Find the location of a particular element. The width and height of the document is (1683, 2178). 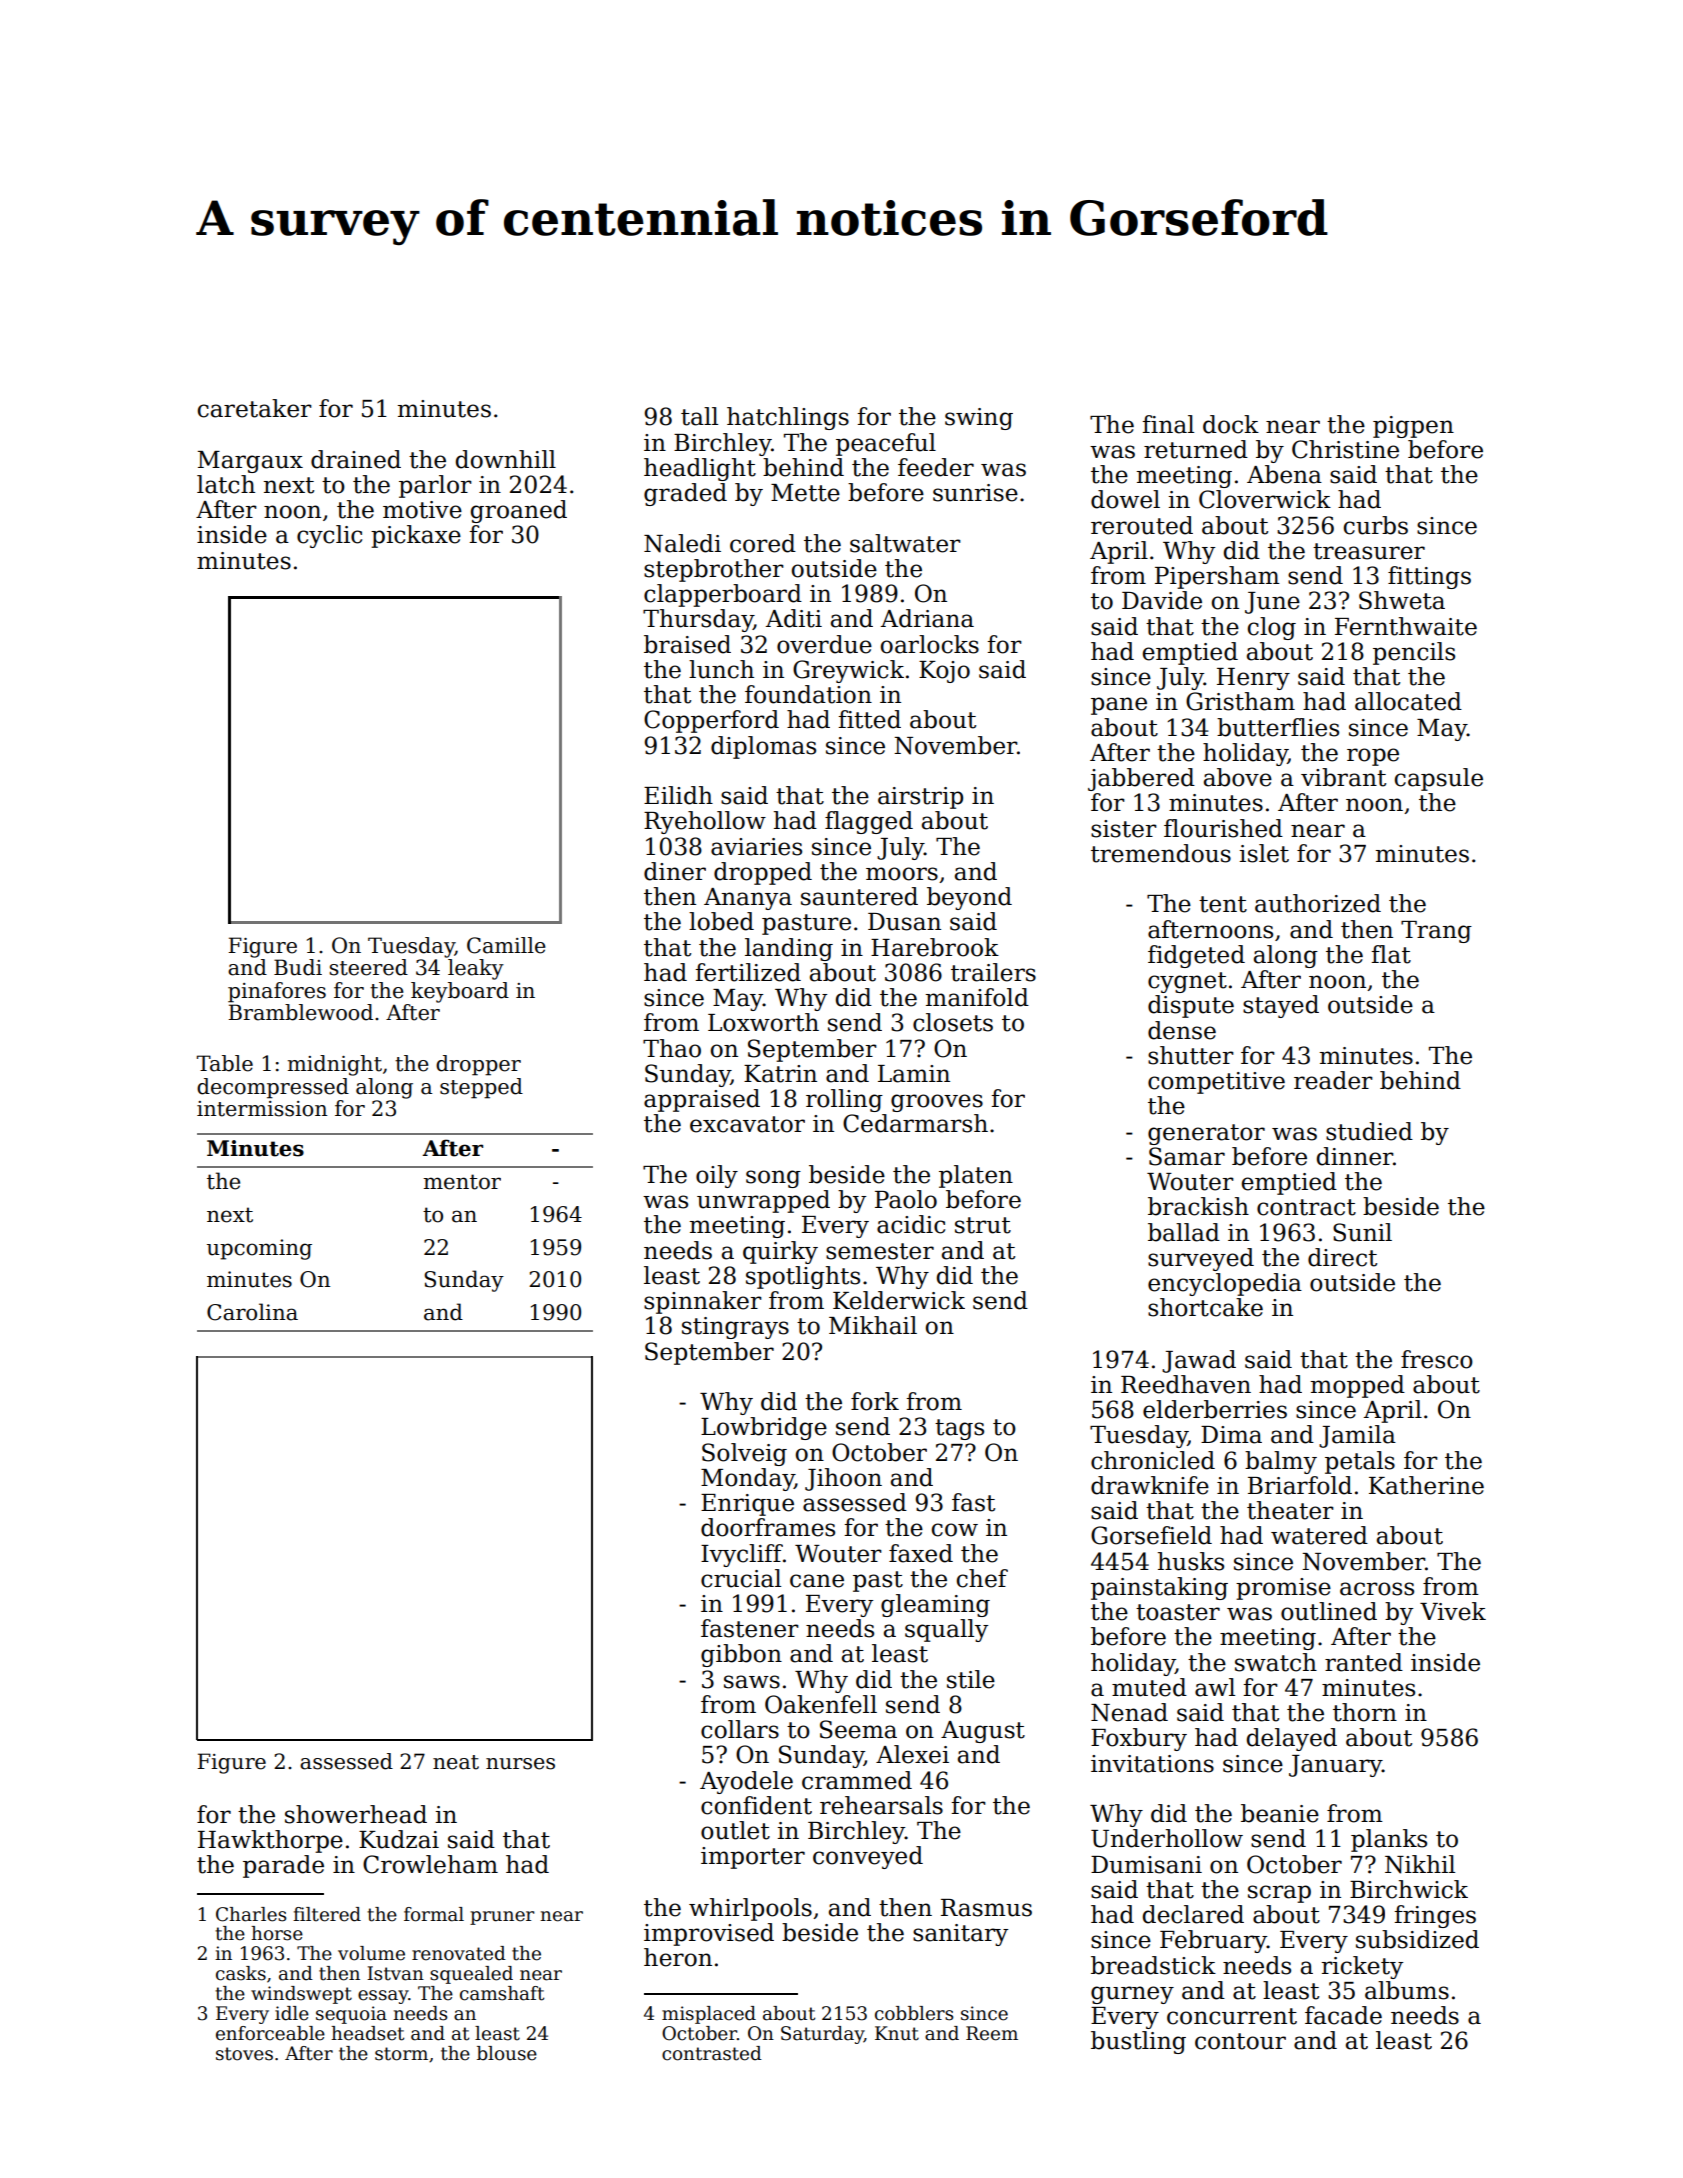

curbs is located at coordinates (1376, 525).
